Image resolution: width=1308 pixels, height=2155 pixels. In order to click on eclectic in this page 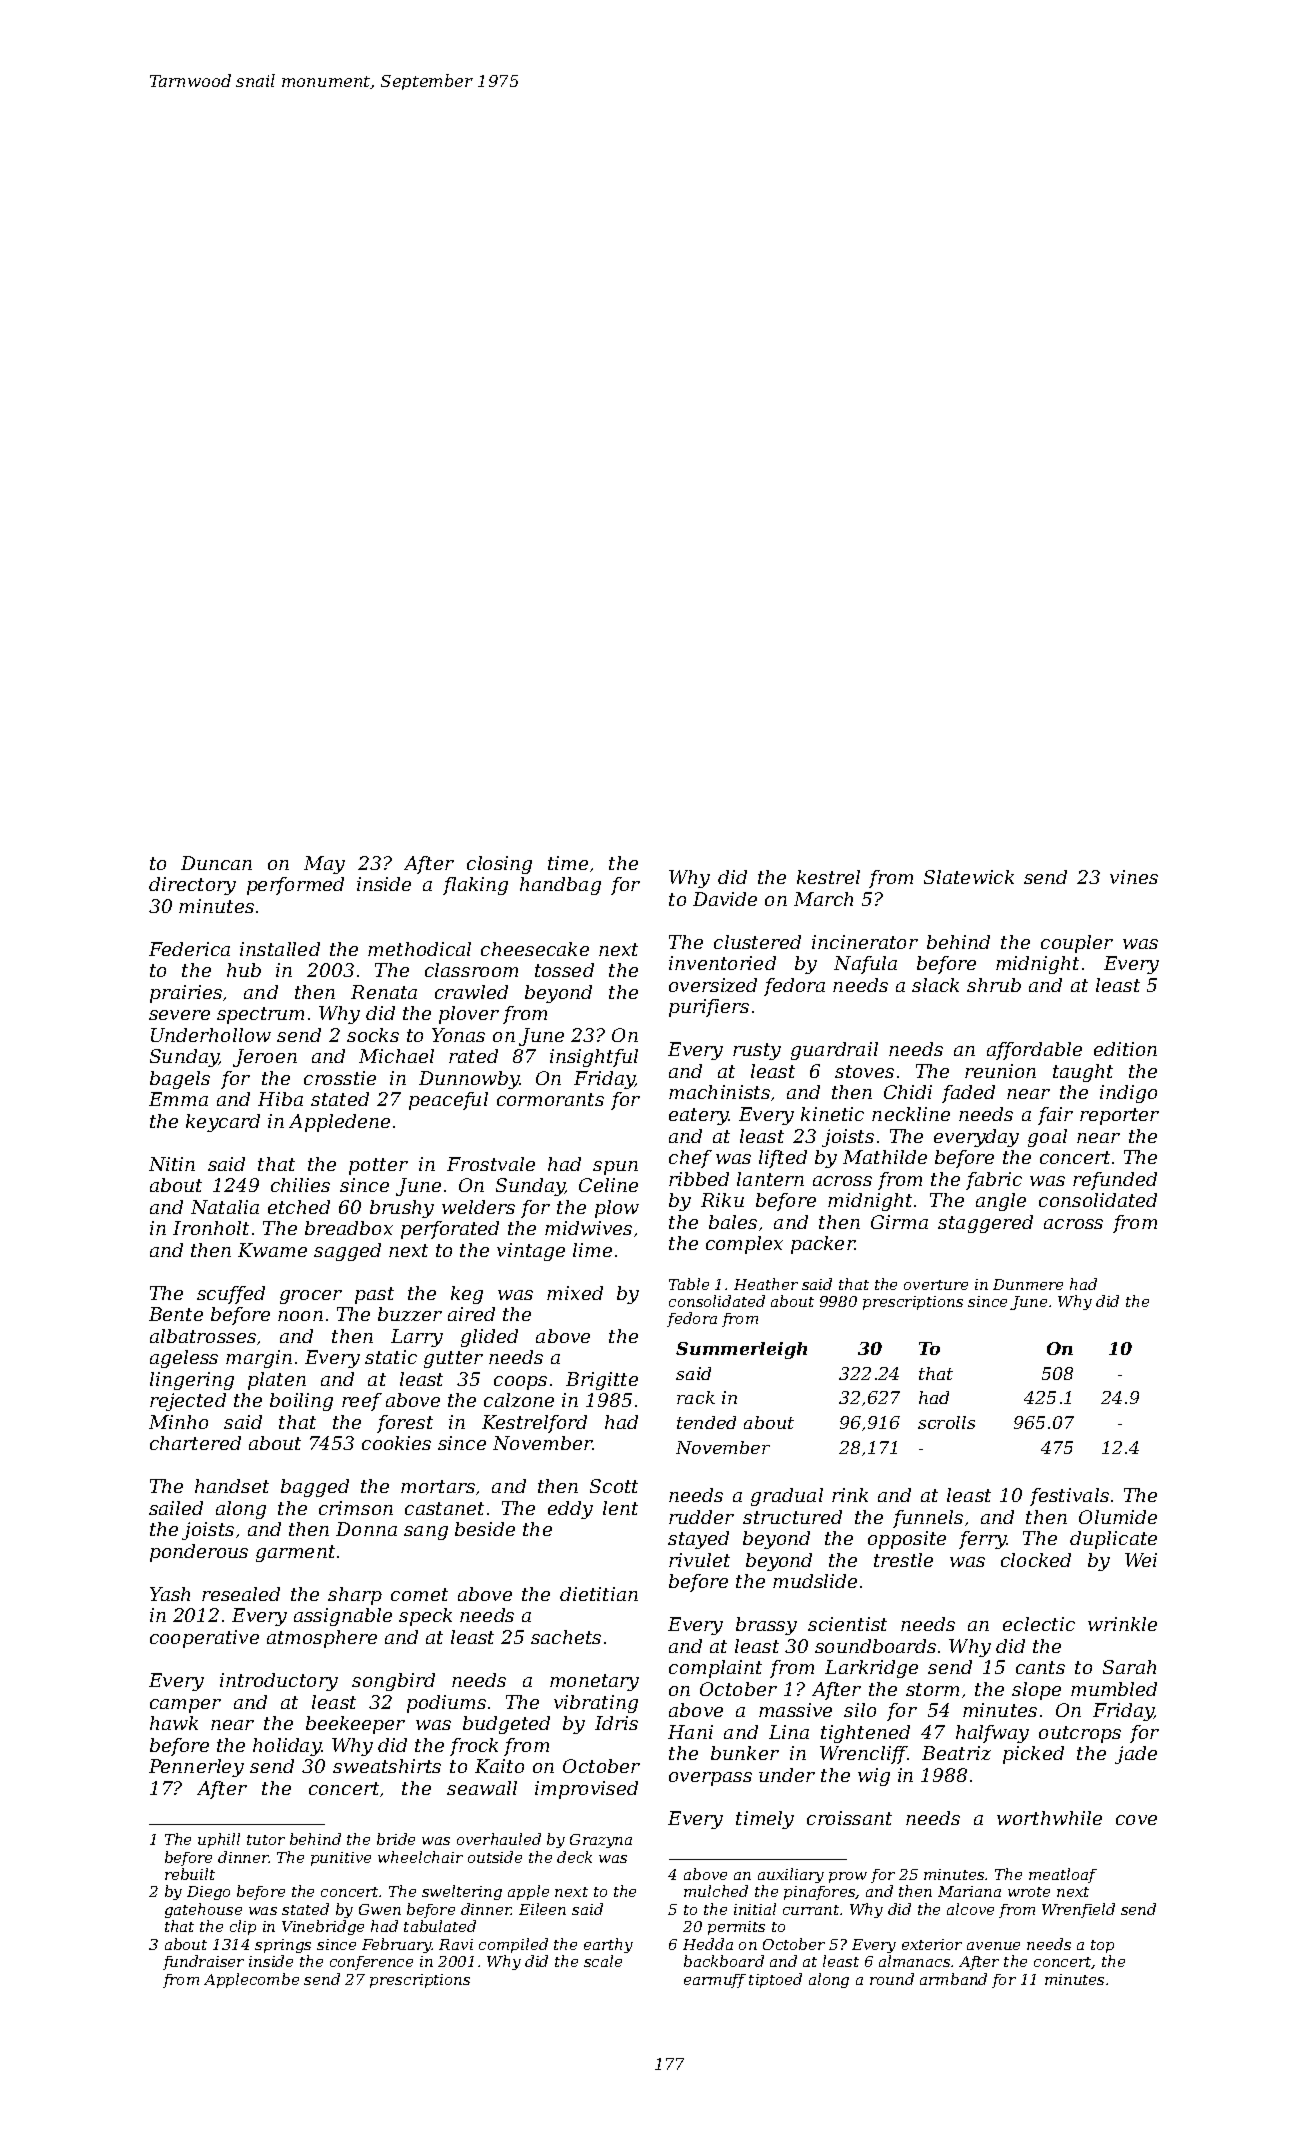, I will do `click(1039, 1624)`.
